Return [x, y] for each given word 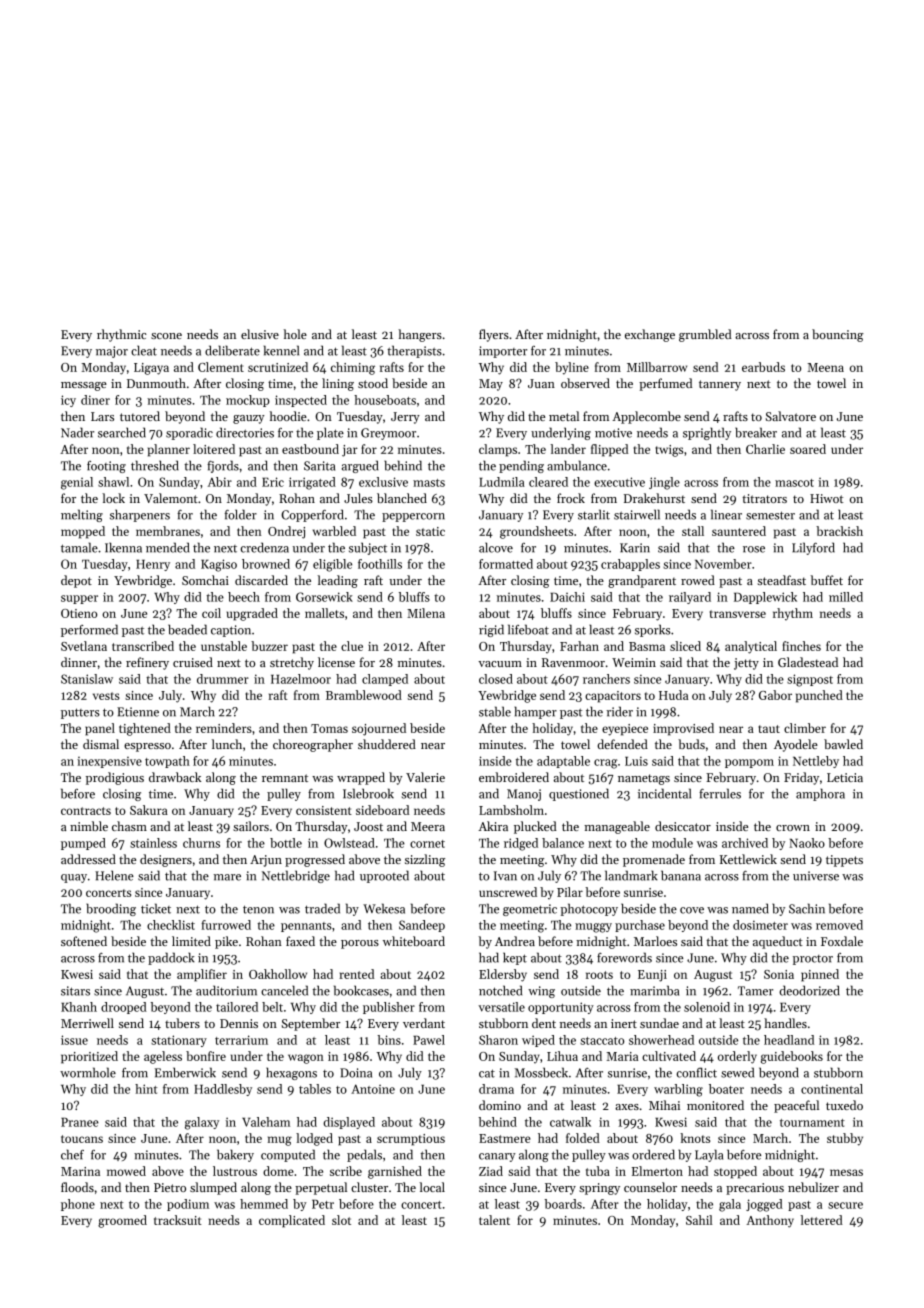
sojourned [379, 729]
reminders [224, 728]
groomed [122, 1221]
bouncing [838, 335]
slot [341, 1220]
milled [846, 597]
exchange [650, 335]
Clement [221, 367]
